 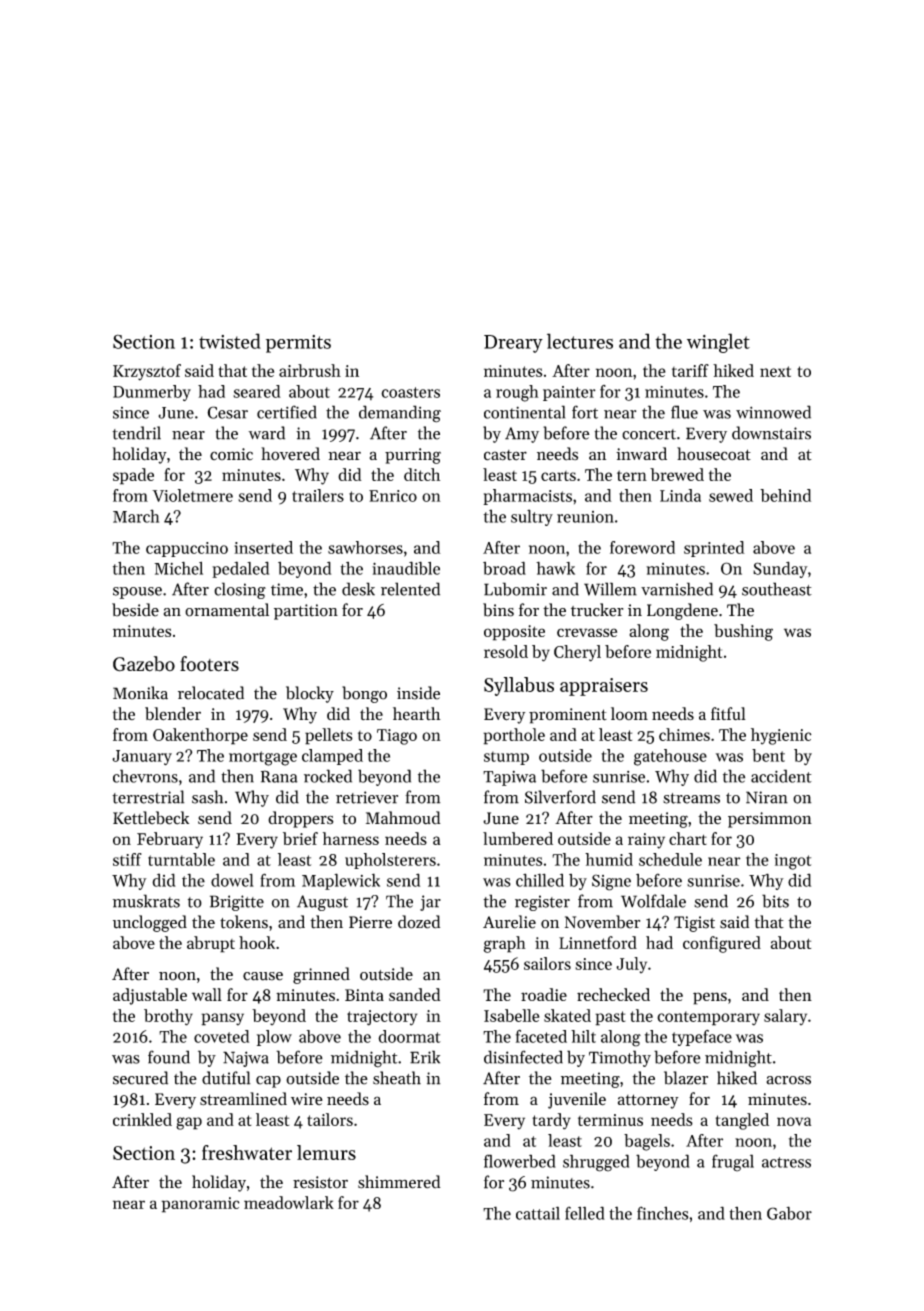 I want to click on cattail, so click(x=538, y=1213).
